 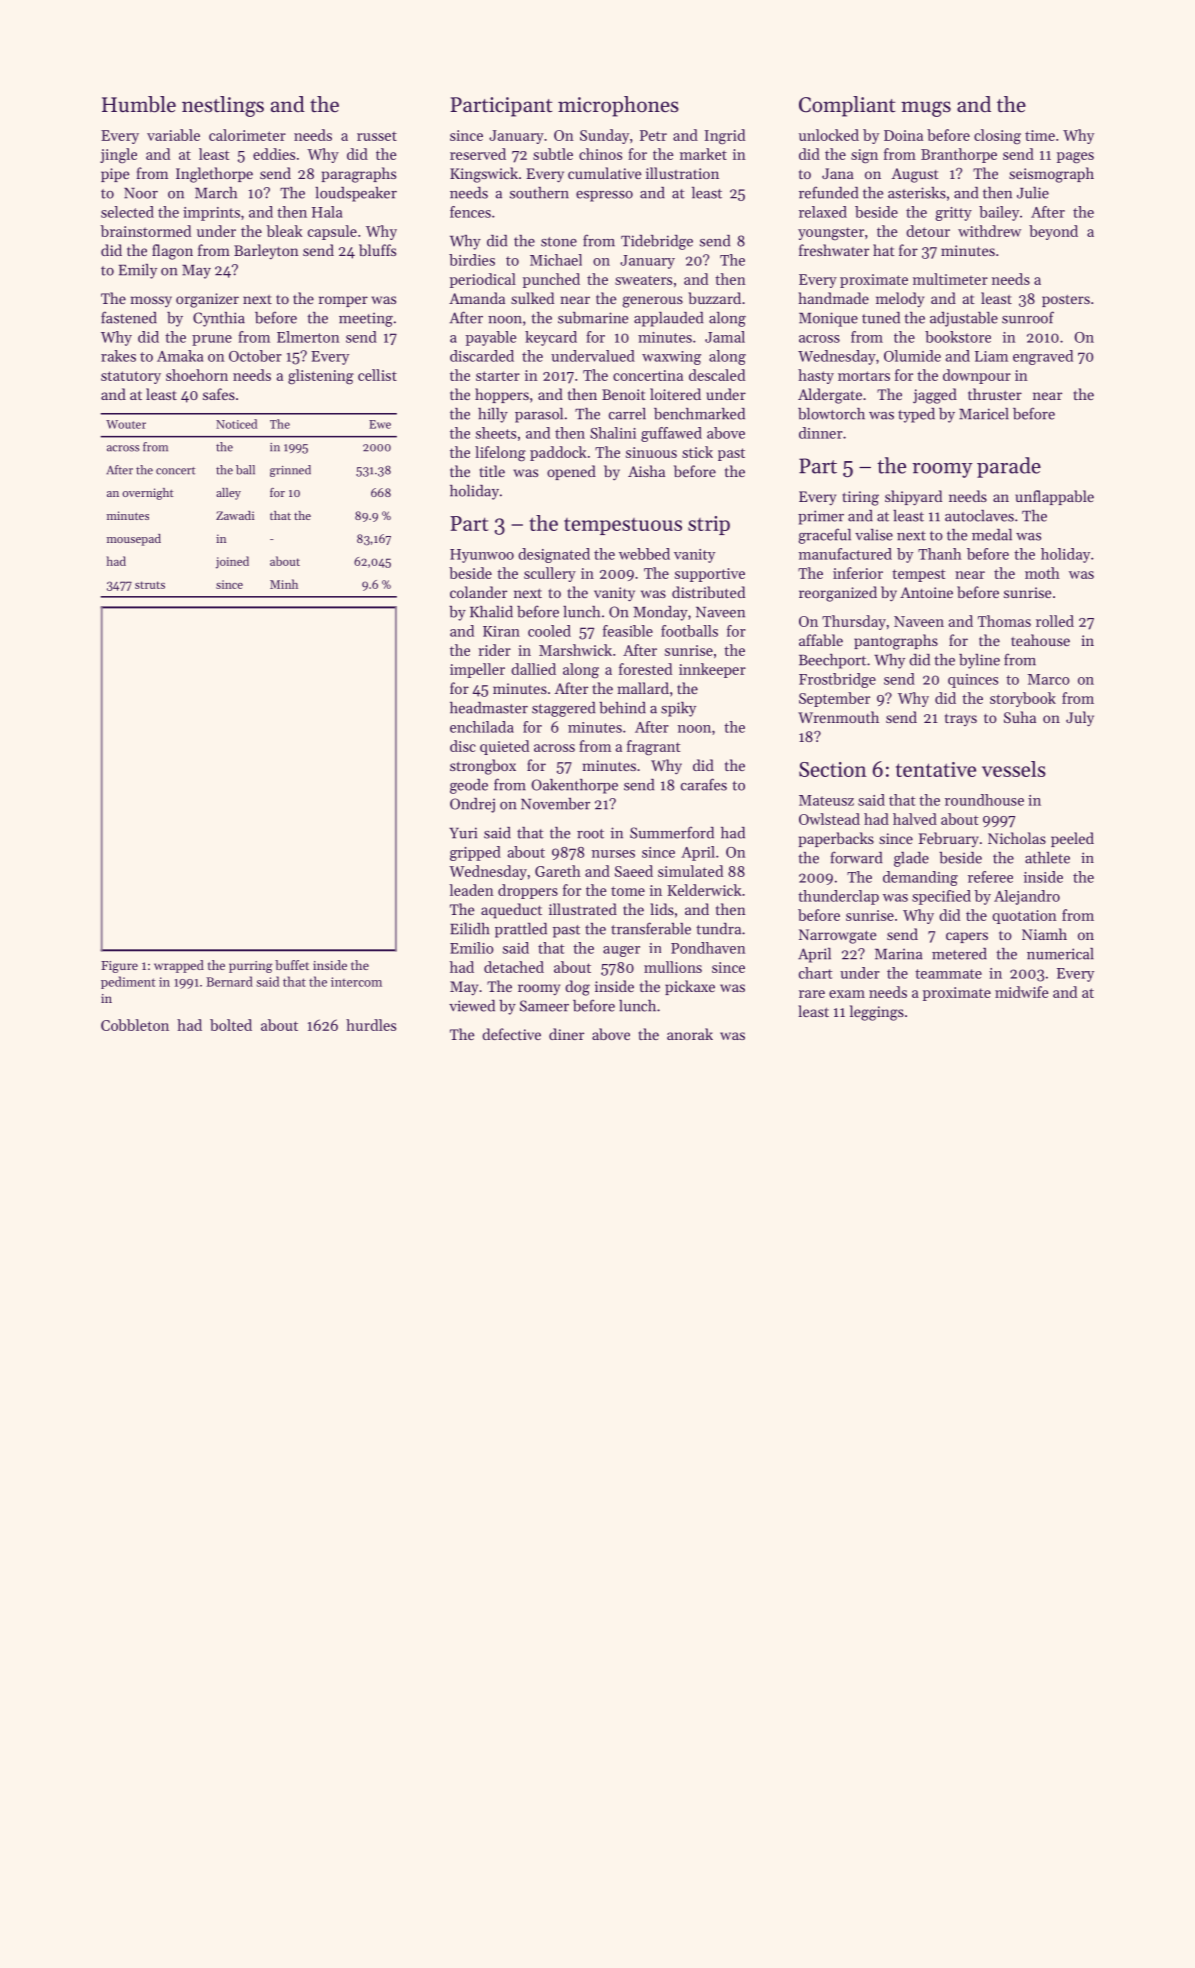 I want to click on manufactured, so click(x=845, y=554).
